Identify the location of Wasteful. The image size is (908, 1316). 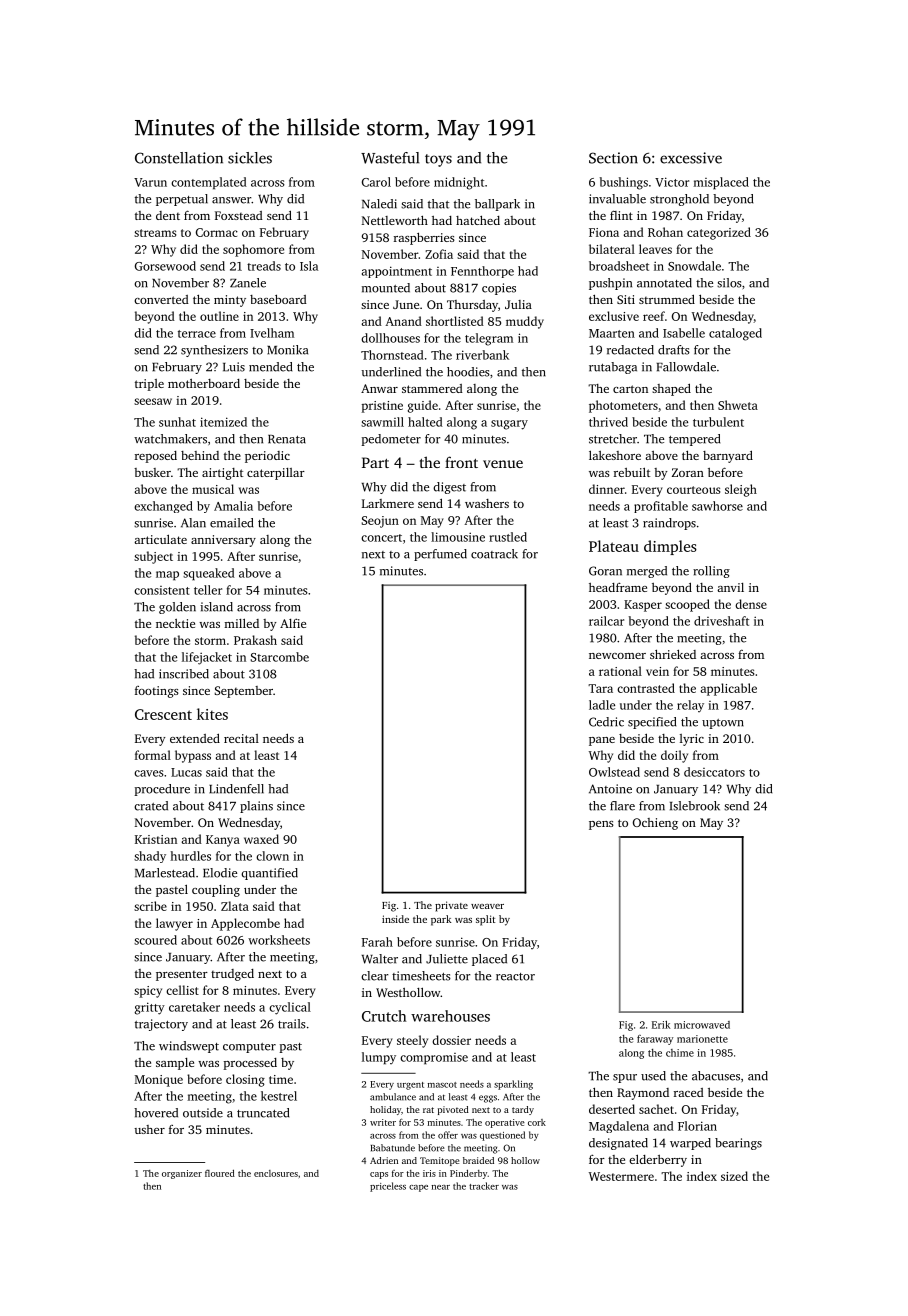
(390, 158).
